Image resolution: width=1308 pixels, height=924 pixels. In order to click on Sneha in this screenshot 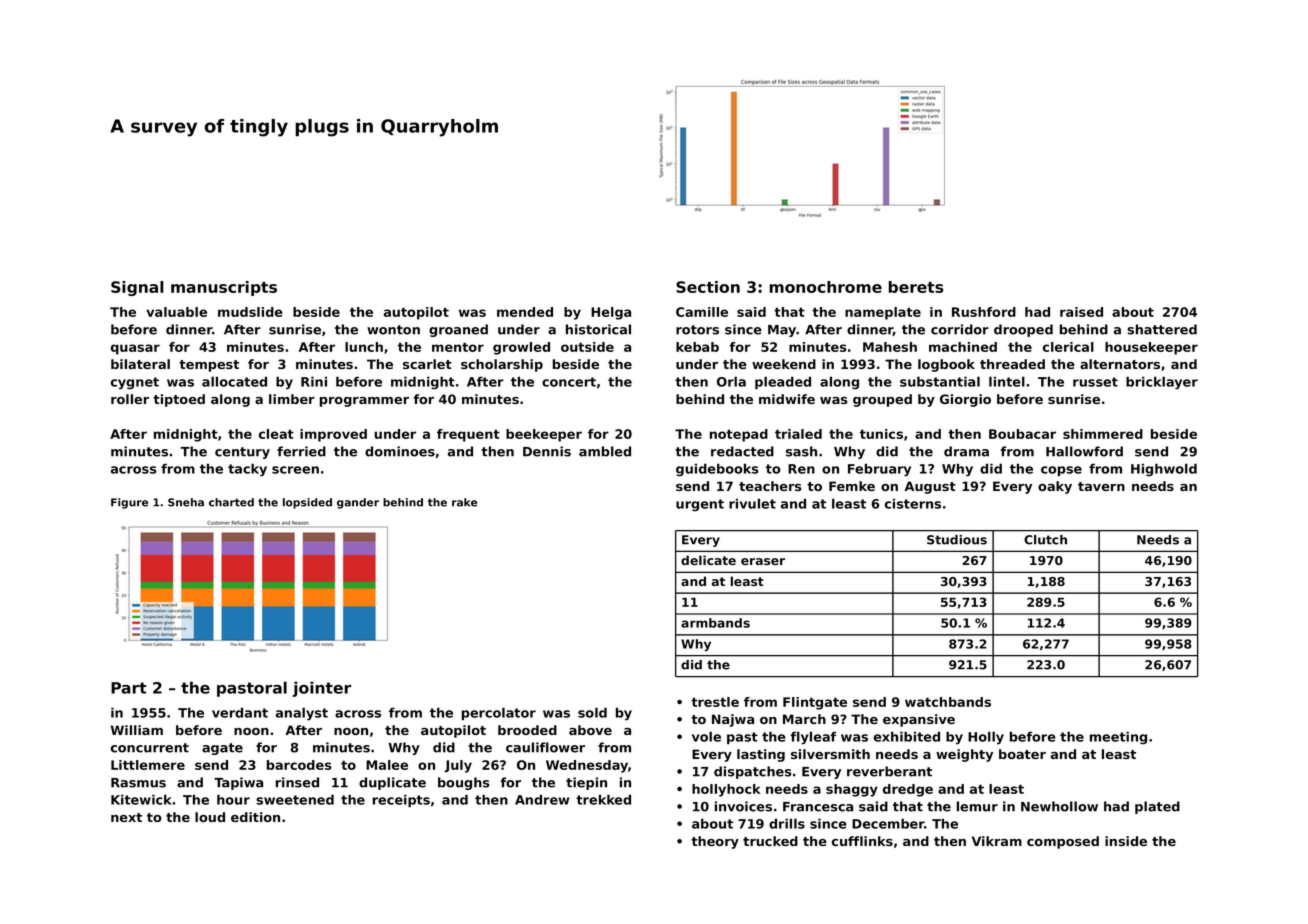, I will do `click(186, 502)`.
